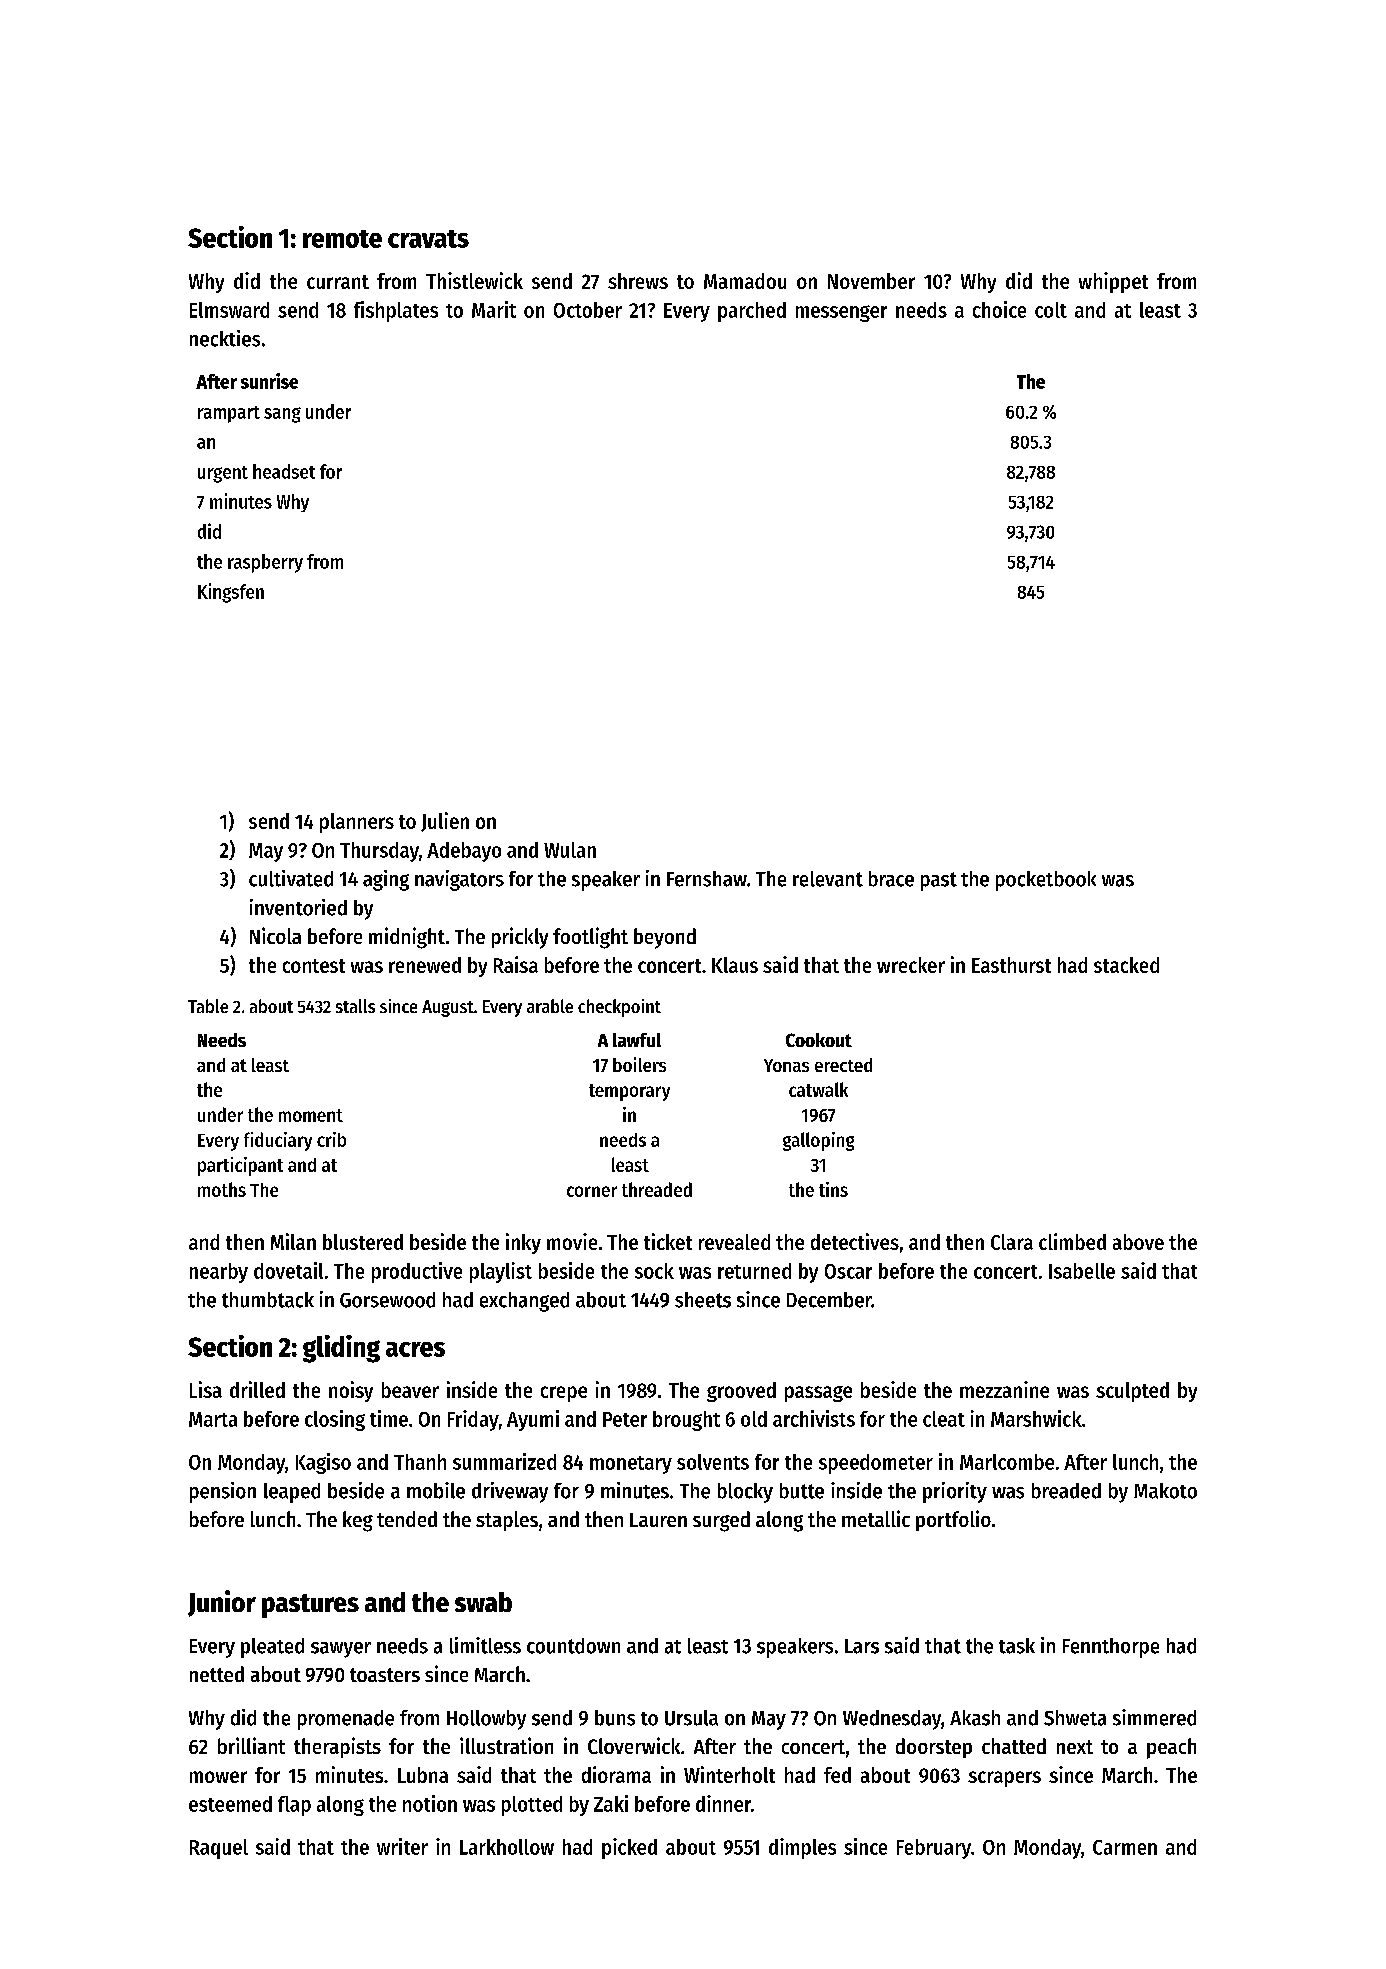 Image resolution: width=1386 pixels, height=1969 pixels. What do you see at coordinates (1113, 282) in the screenshot?
I see `whippet` at bounding box center [1113, 282].
